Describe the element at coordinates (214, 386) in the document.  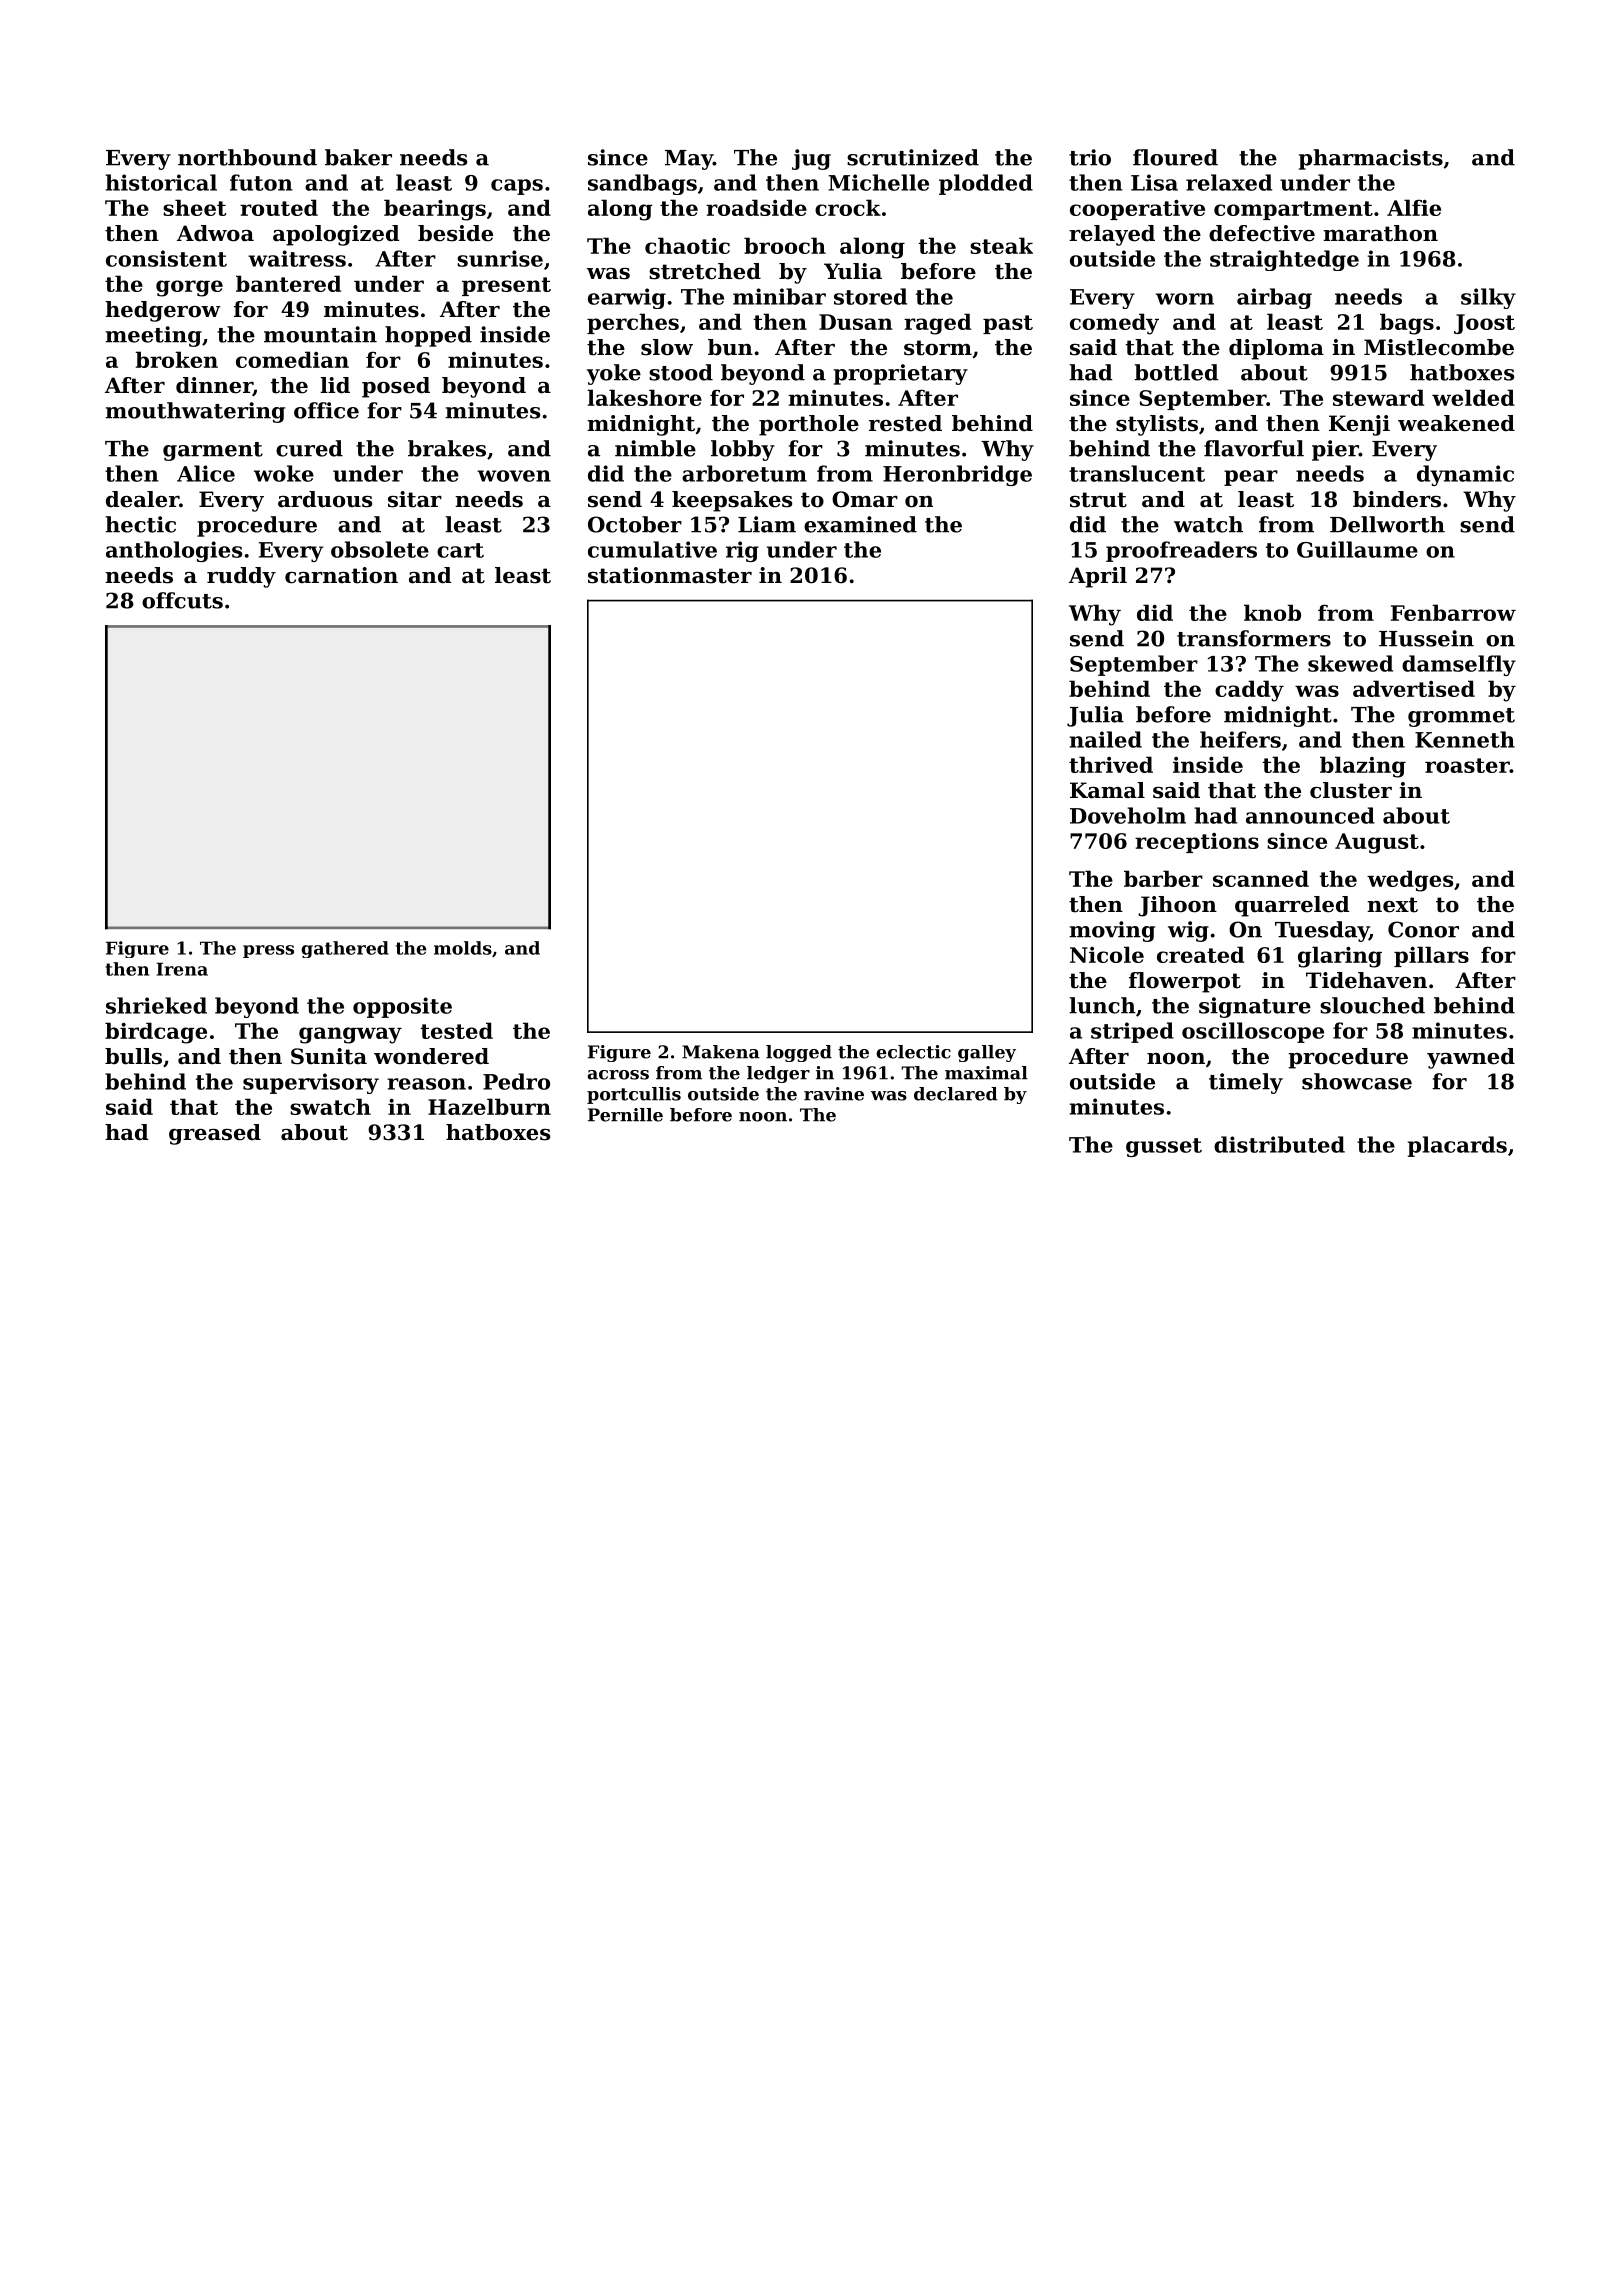
I see `dinner` at that location.
